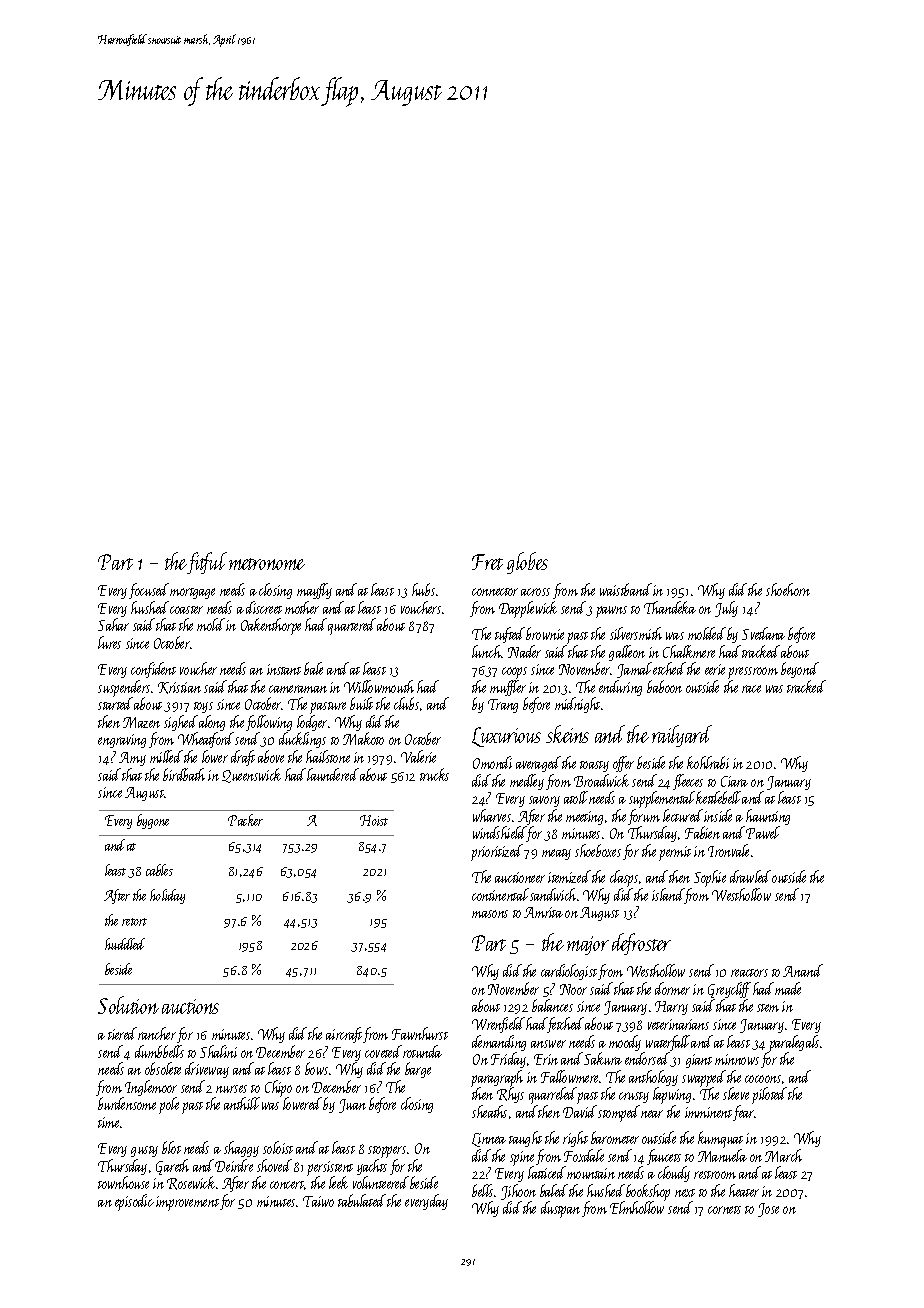 The width and height of the image is (924, 1308). What do you see at coordinates (362, 1200) in the image?
I see `tabulated` at bounding box center [362, 1200].
